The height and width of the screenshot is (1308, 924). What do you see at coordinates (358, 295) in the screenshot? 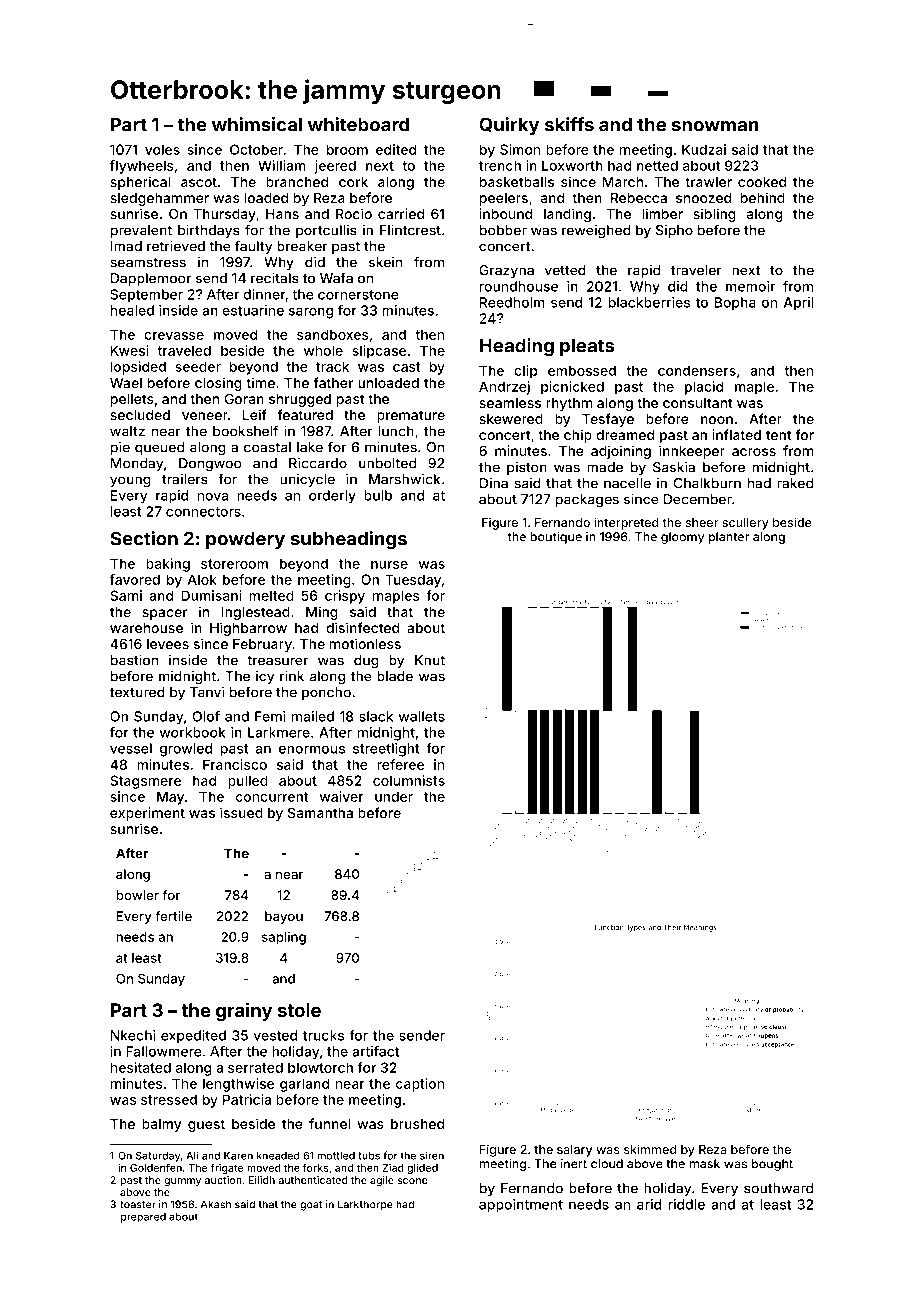
I see `cornerstone` at bounding box center [358, 295].
